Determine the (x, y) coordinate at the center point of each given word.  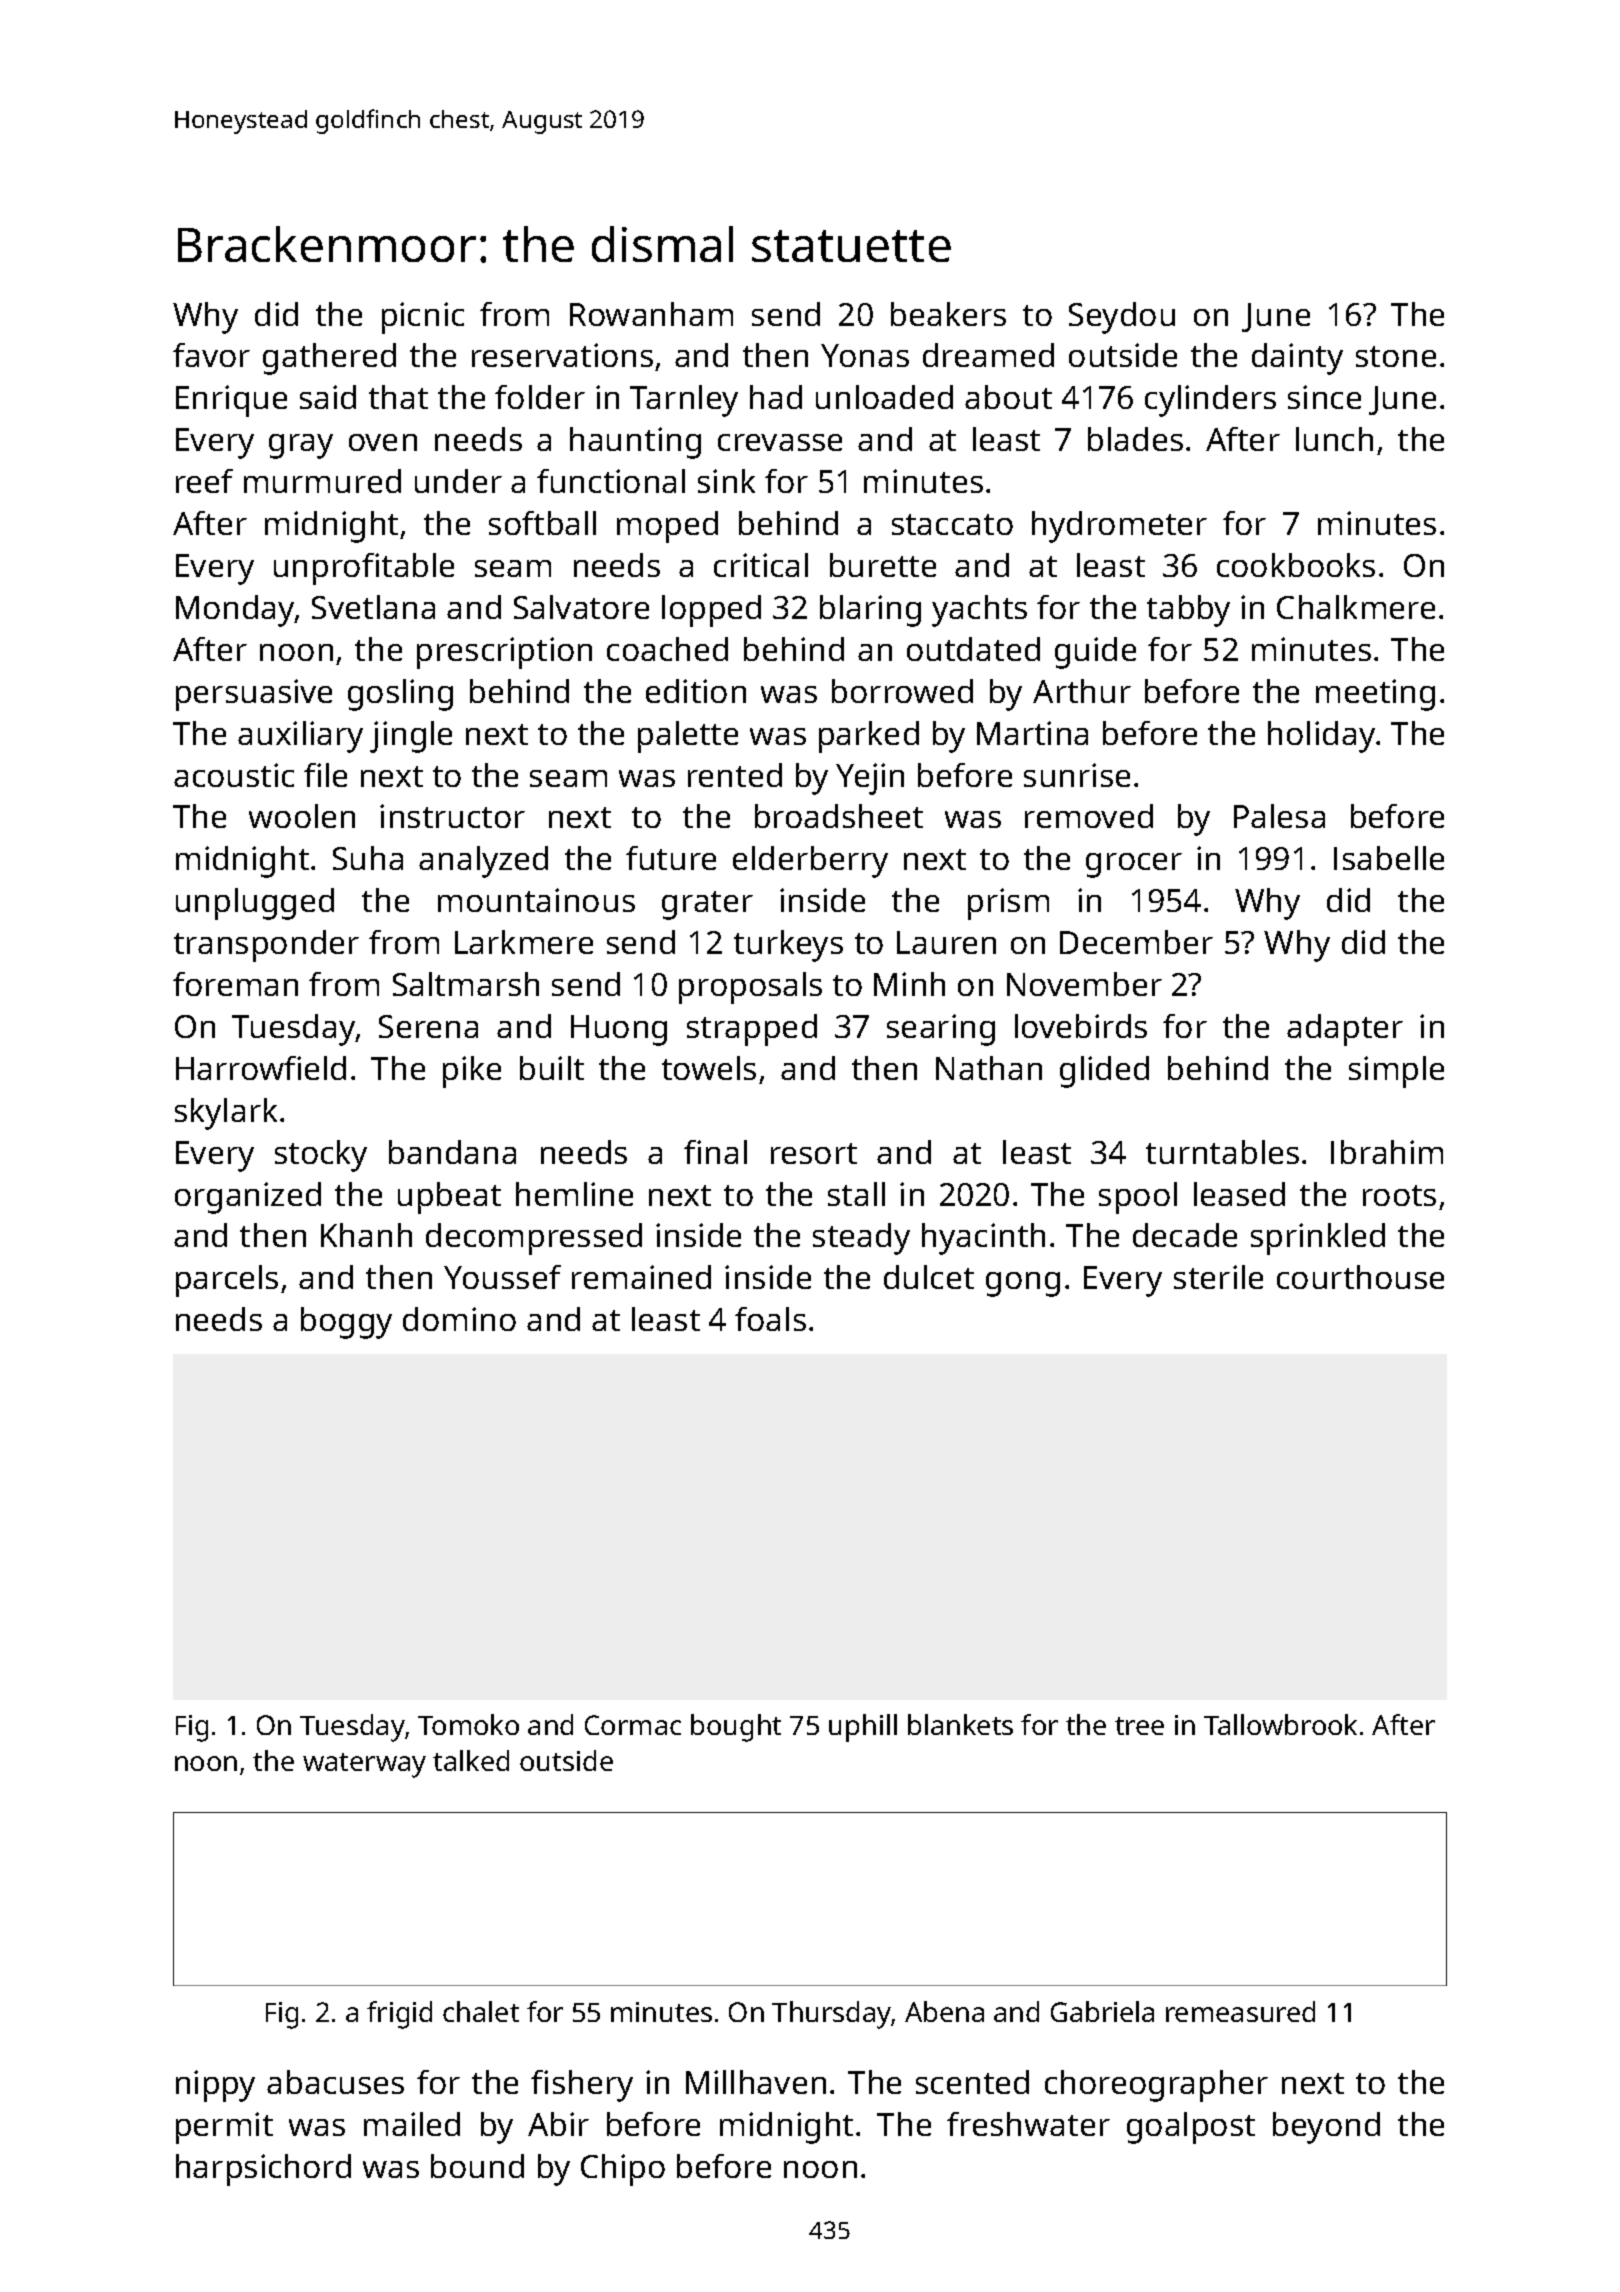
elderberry (810, 862)
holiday (1321, 737)
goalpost (1191, 2128)
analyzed (483, 862)
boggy (346, 1323)
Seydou (1122, 318)
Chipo (623, 2170)
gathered (329, 359)
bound (477, 2166)
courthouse (1360, 1277)
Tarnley (684, 401)
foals (770, 1319)
